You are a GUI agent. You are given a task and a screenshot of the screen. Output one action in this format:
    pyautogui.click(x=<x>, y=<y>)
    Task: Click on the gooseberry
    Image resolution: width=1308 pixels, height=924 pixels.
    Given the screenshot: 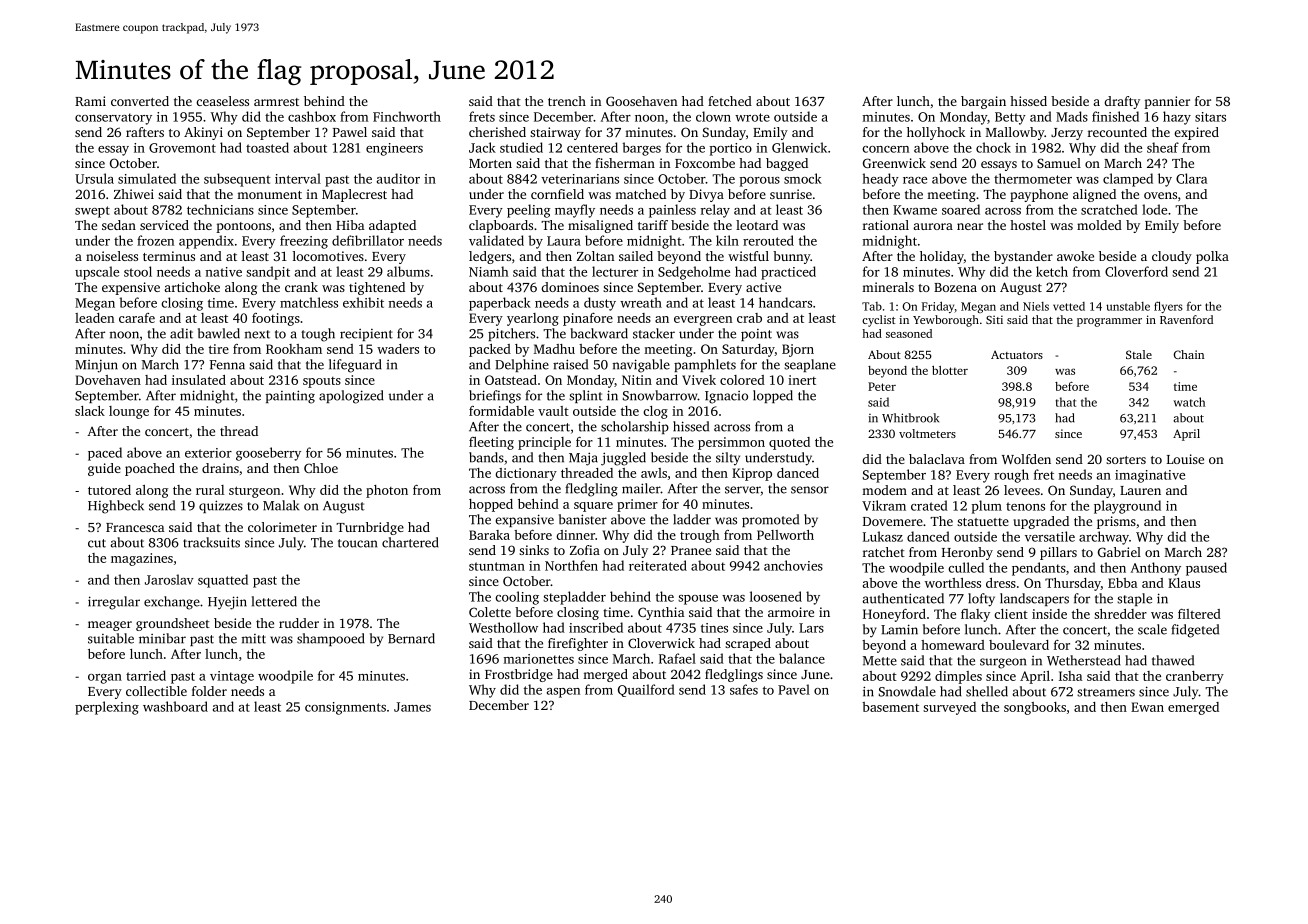 What is the action you would take?
    pyautogui.click(x=268, y=454)
